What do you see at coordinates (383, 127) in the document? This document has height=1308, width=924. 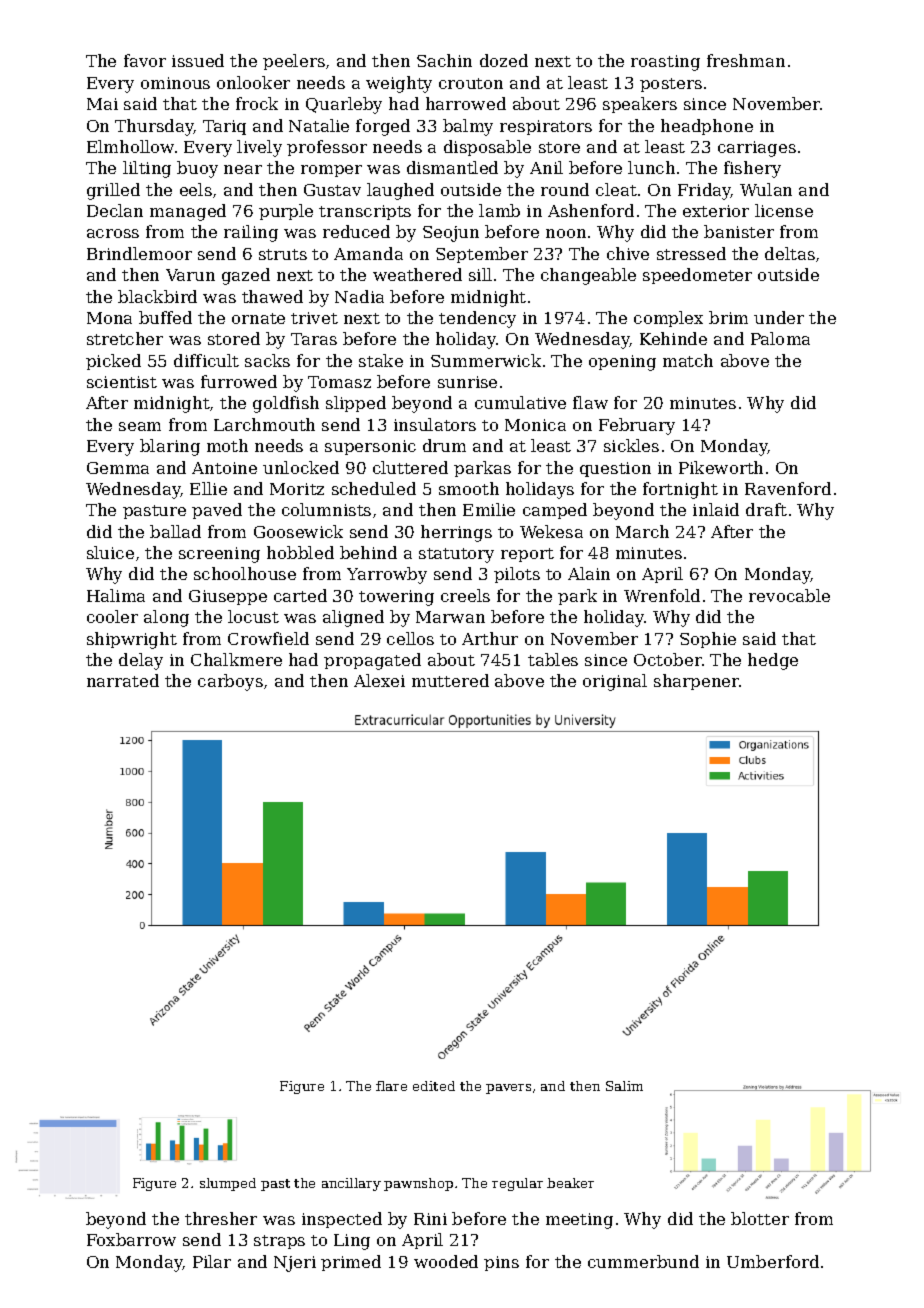 I see `forged` at bounding box center [383, 127].
